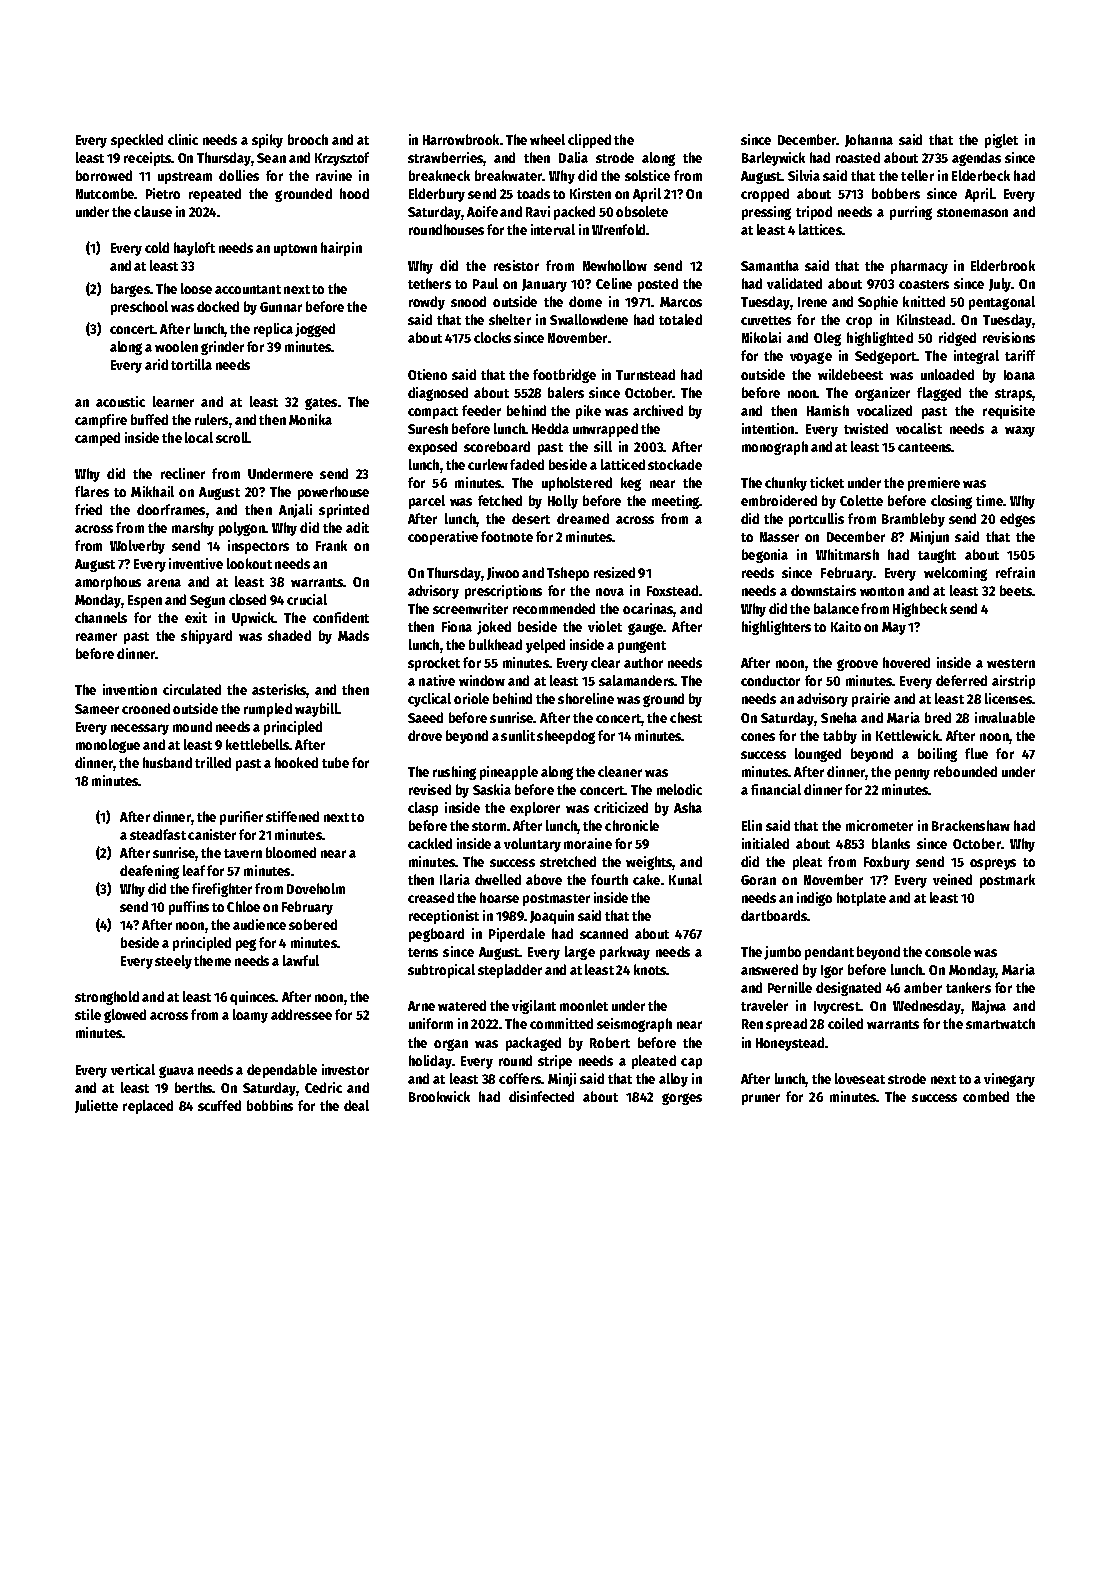 Image resolution: width=1111 pixels, height=1571 pixels. I want to click on posted, so click(658, 285).
